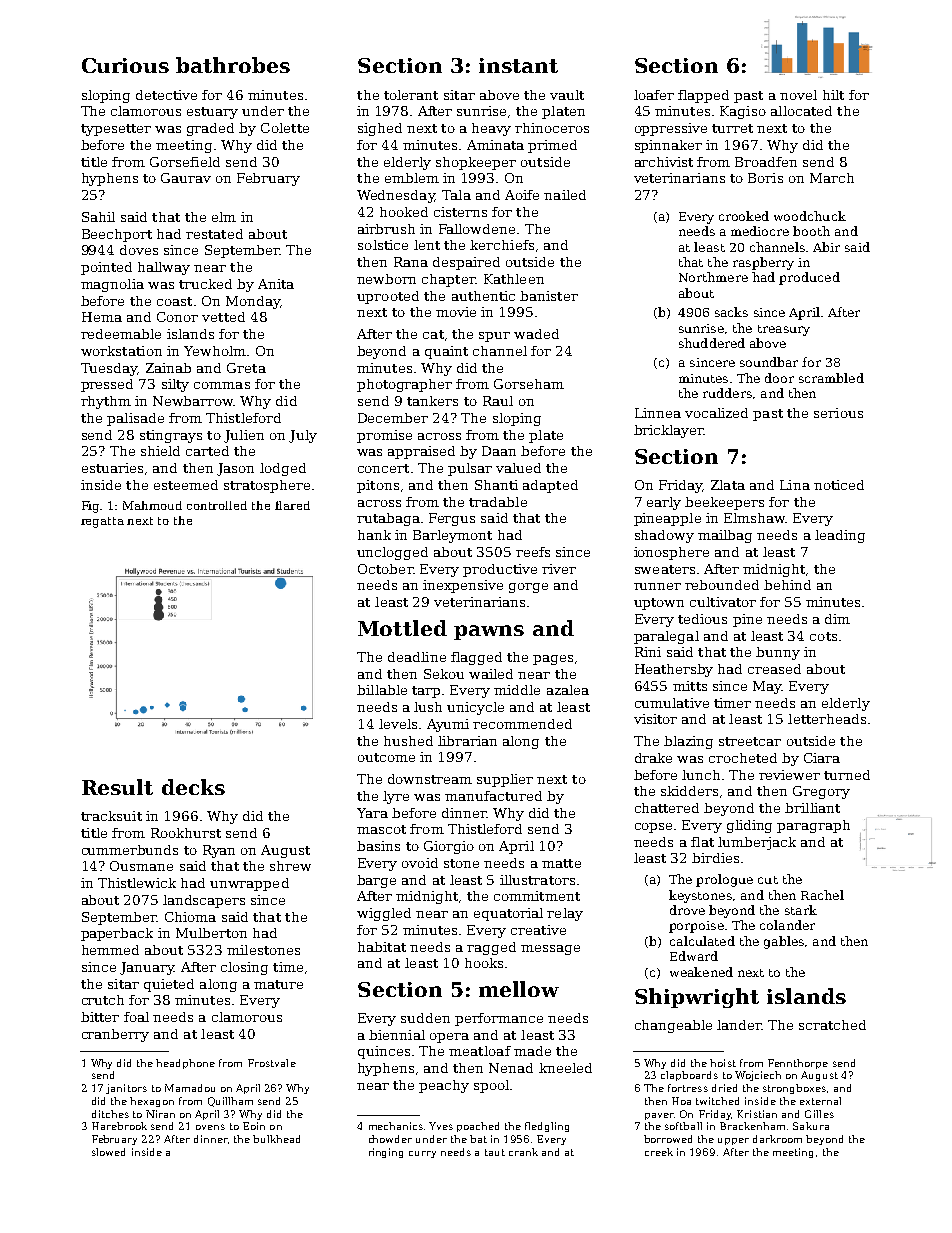  I want to click on decks, so click(193, 787).
